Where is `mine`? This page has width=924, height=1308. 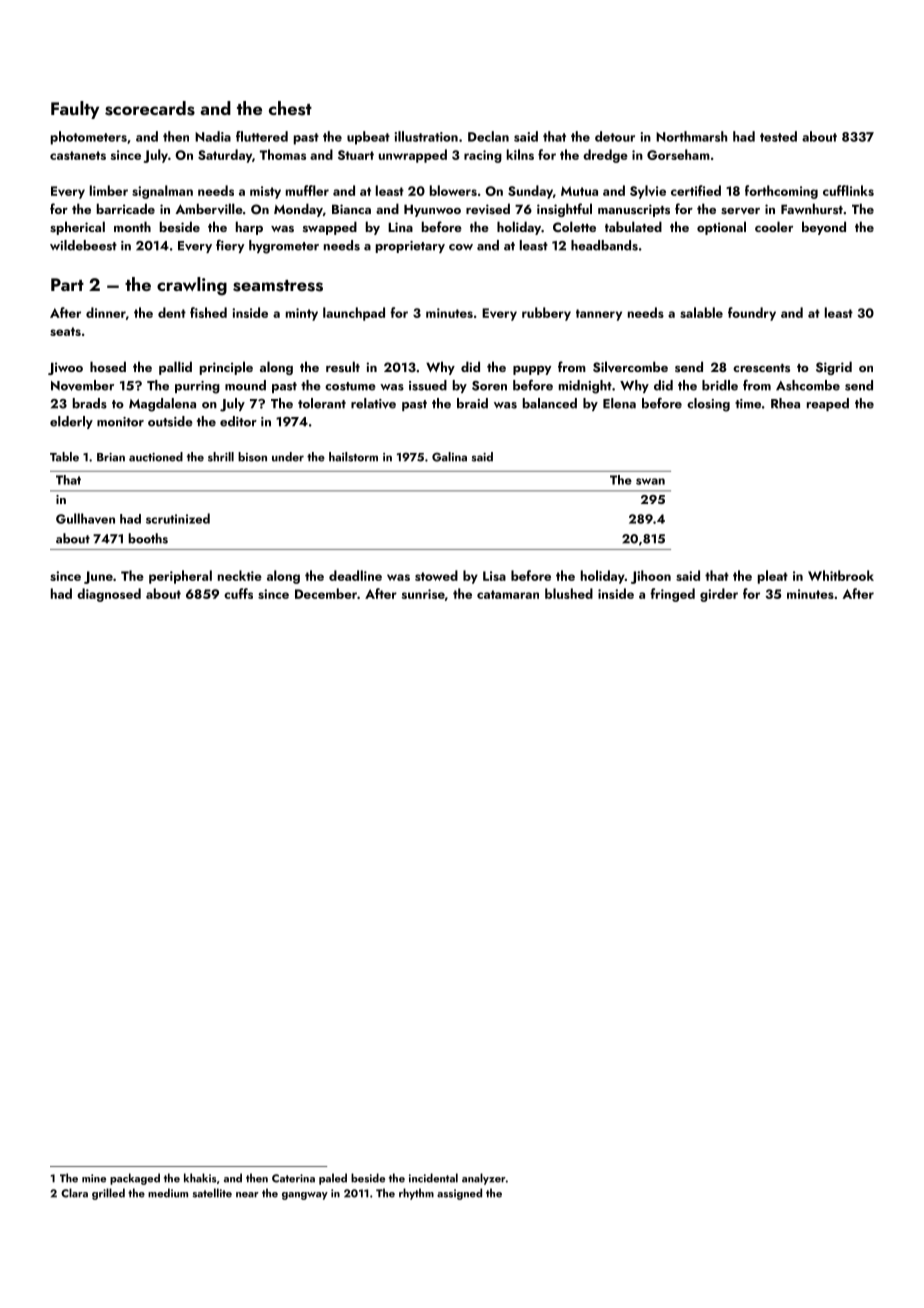 mine is located at coordinates (94, 1178).
